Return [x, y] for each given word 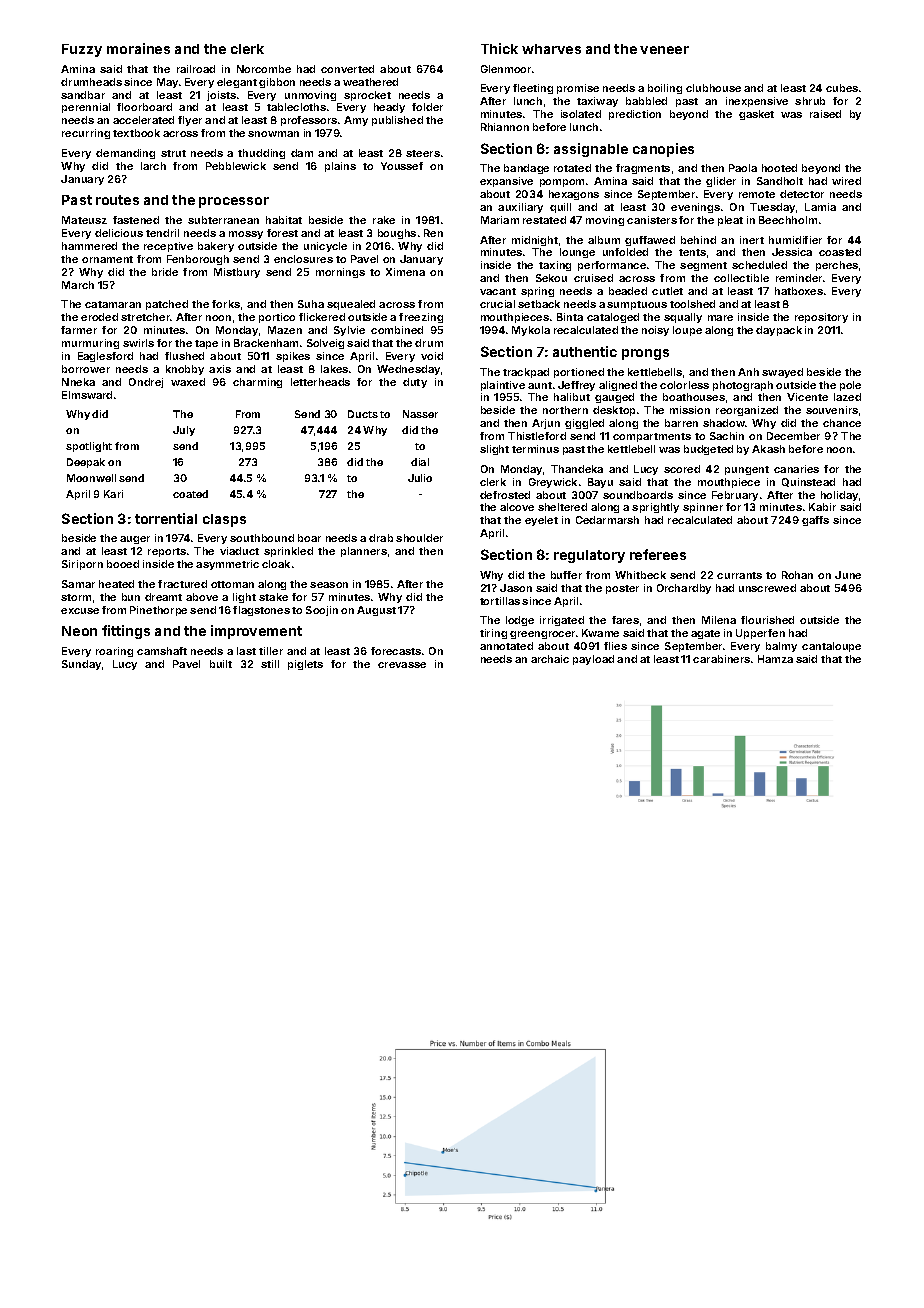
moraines [138, 48]
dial [420, 462]
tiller [271, 651]
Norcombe [264, 69]
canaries [796, 469]
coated [190, 494]
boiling [665, 89]
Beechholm [788, 220]
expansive [506, 182]
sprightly [655, 508]
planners [364, 552]
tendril [162, 233]
